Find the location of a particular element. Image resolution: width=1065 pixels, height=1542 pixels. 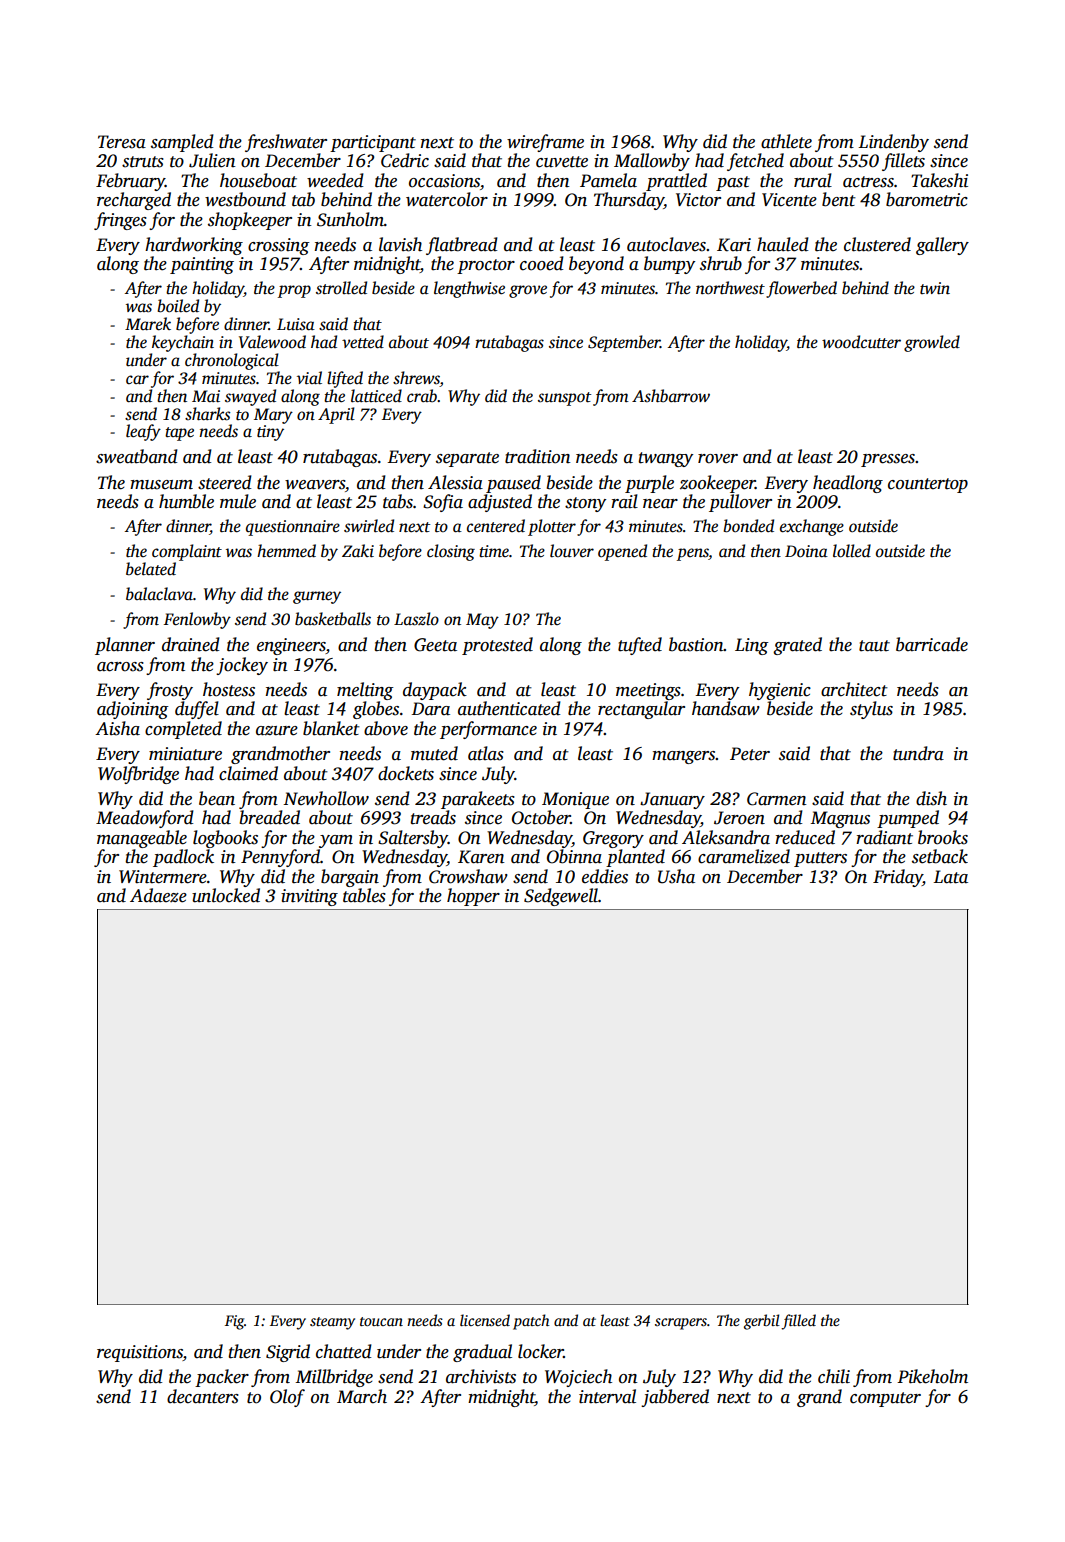

gerbil is located at coordinates (762, 1322).
